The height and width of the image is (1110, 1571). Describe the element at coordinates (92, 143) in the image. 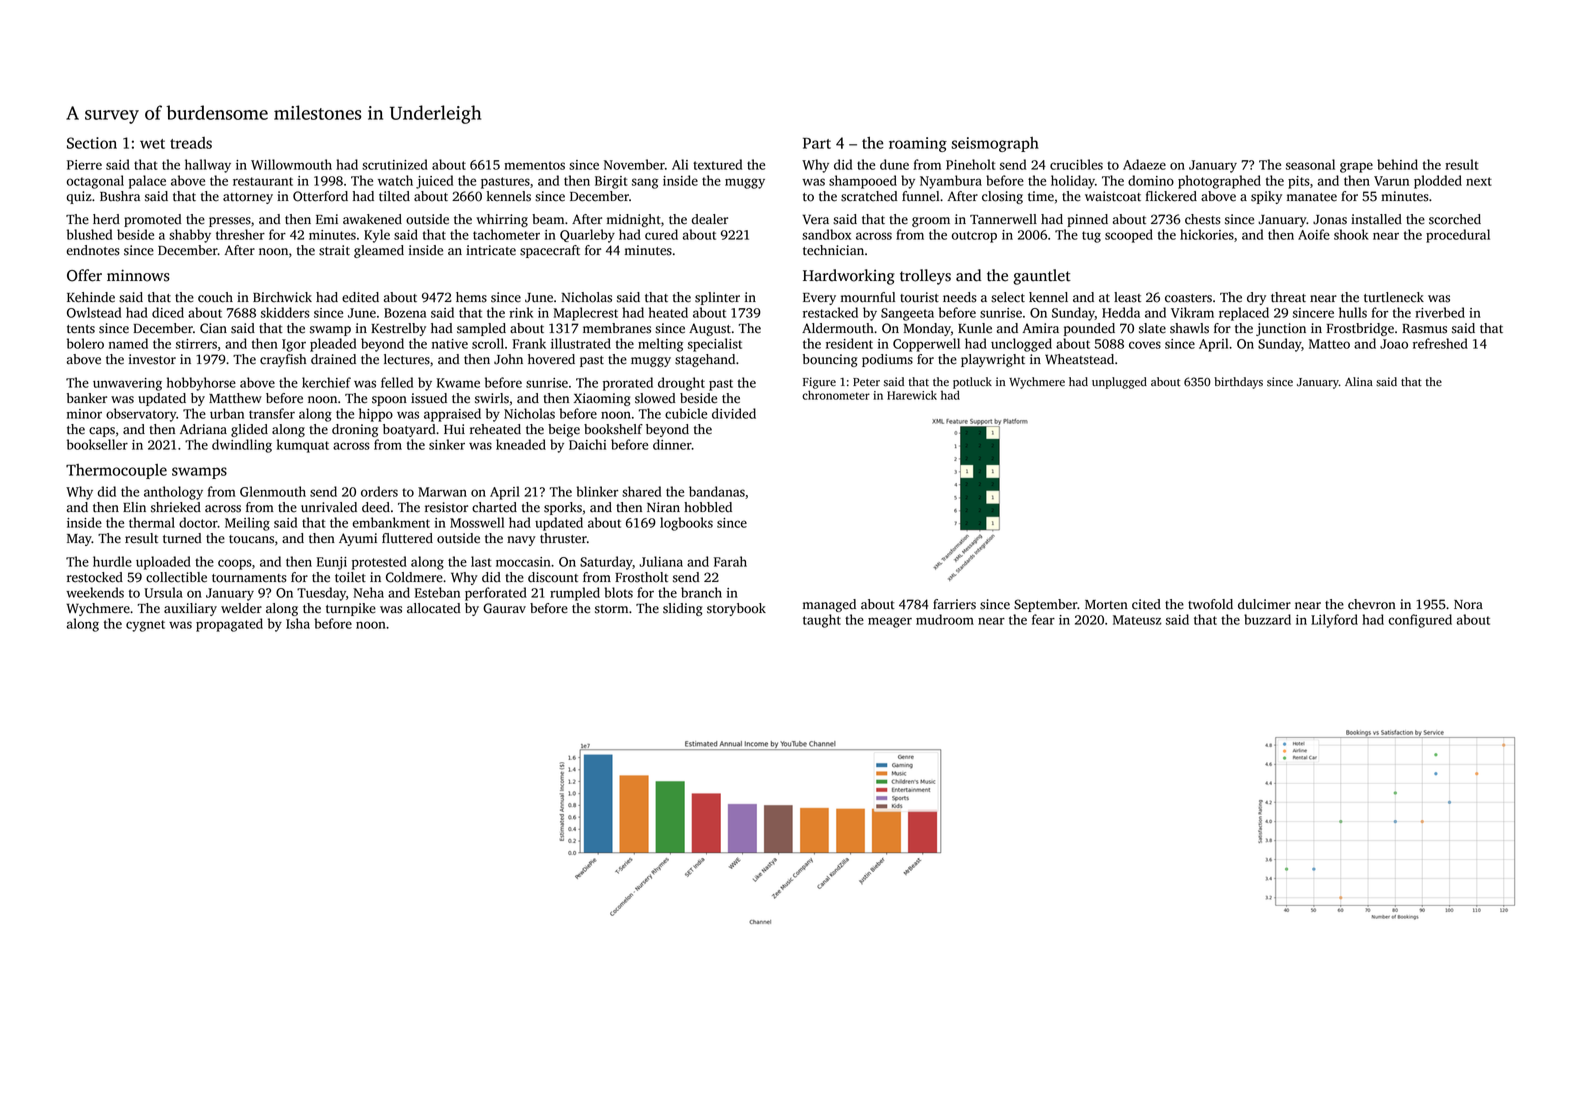

I see `Section` at that location.
